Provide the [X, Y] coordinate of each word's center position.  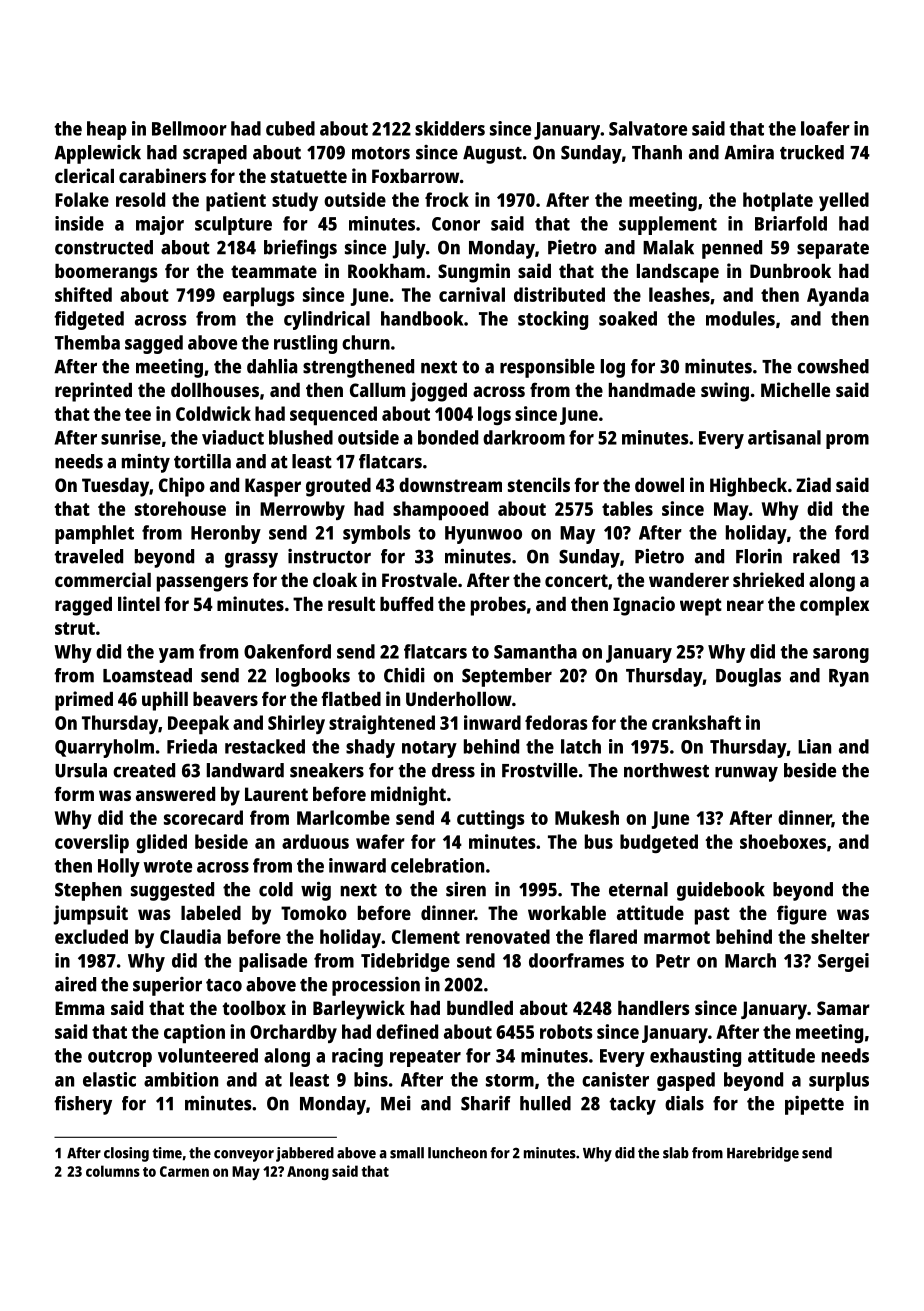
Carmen [184, 1171]
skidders [450, 128]
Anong [308, 1173]
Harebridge [763, 1154]
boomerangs [106, 273]
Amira [749, 152]
